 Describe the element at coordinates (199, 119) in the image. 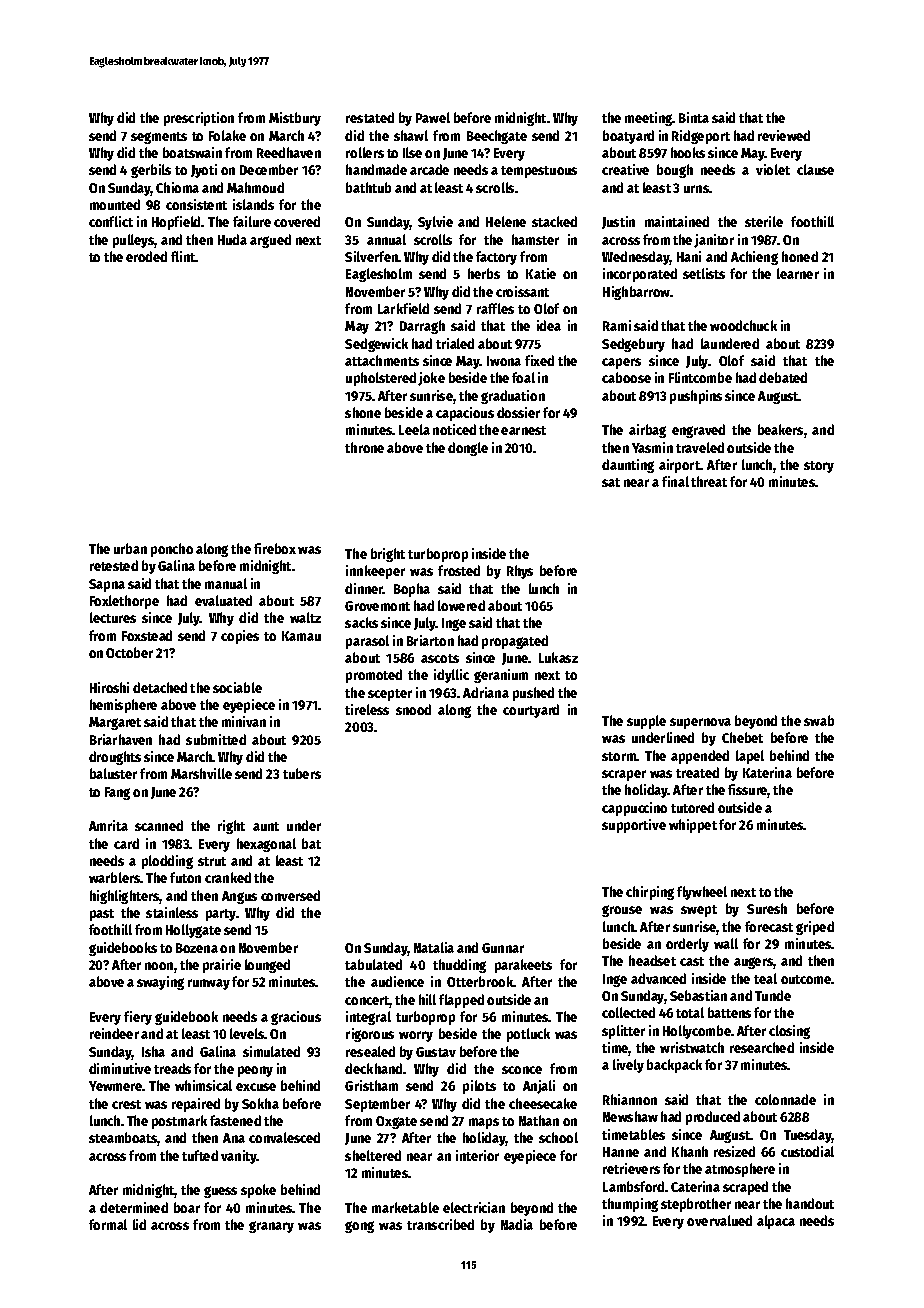

I see `prescription` at that location.
